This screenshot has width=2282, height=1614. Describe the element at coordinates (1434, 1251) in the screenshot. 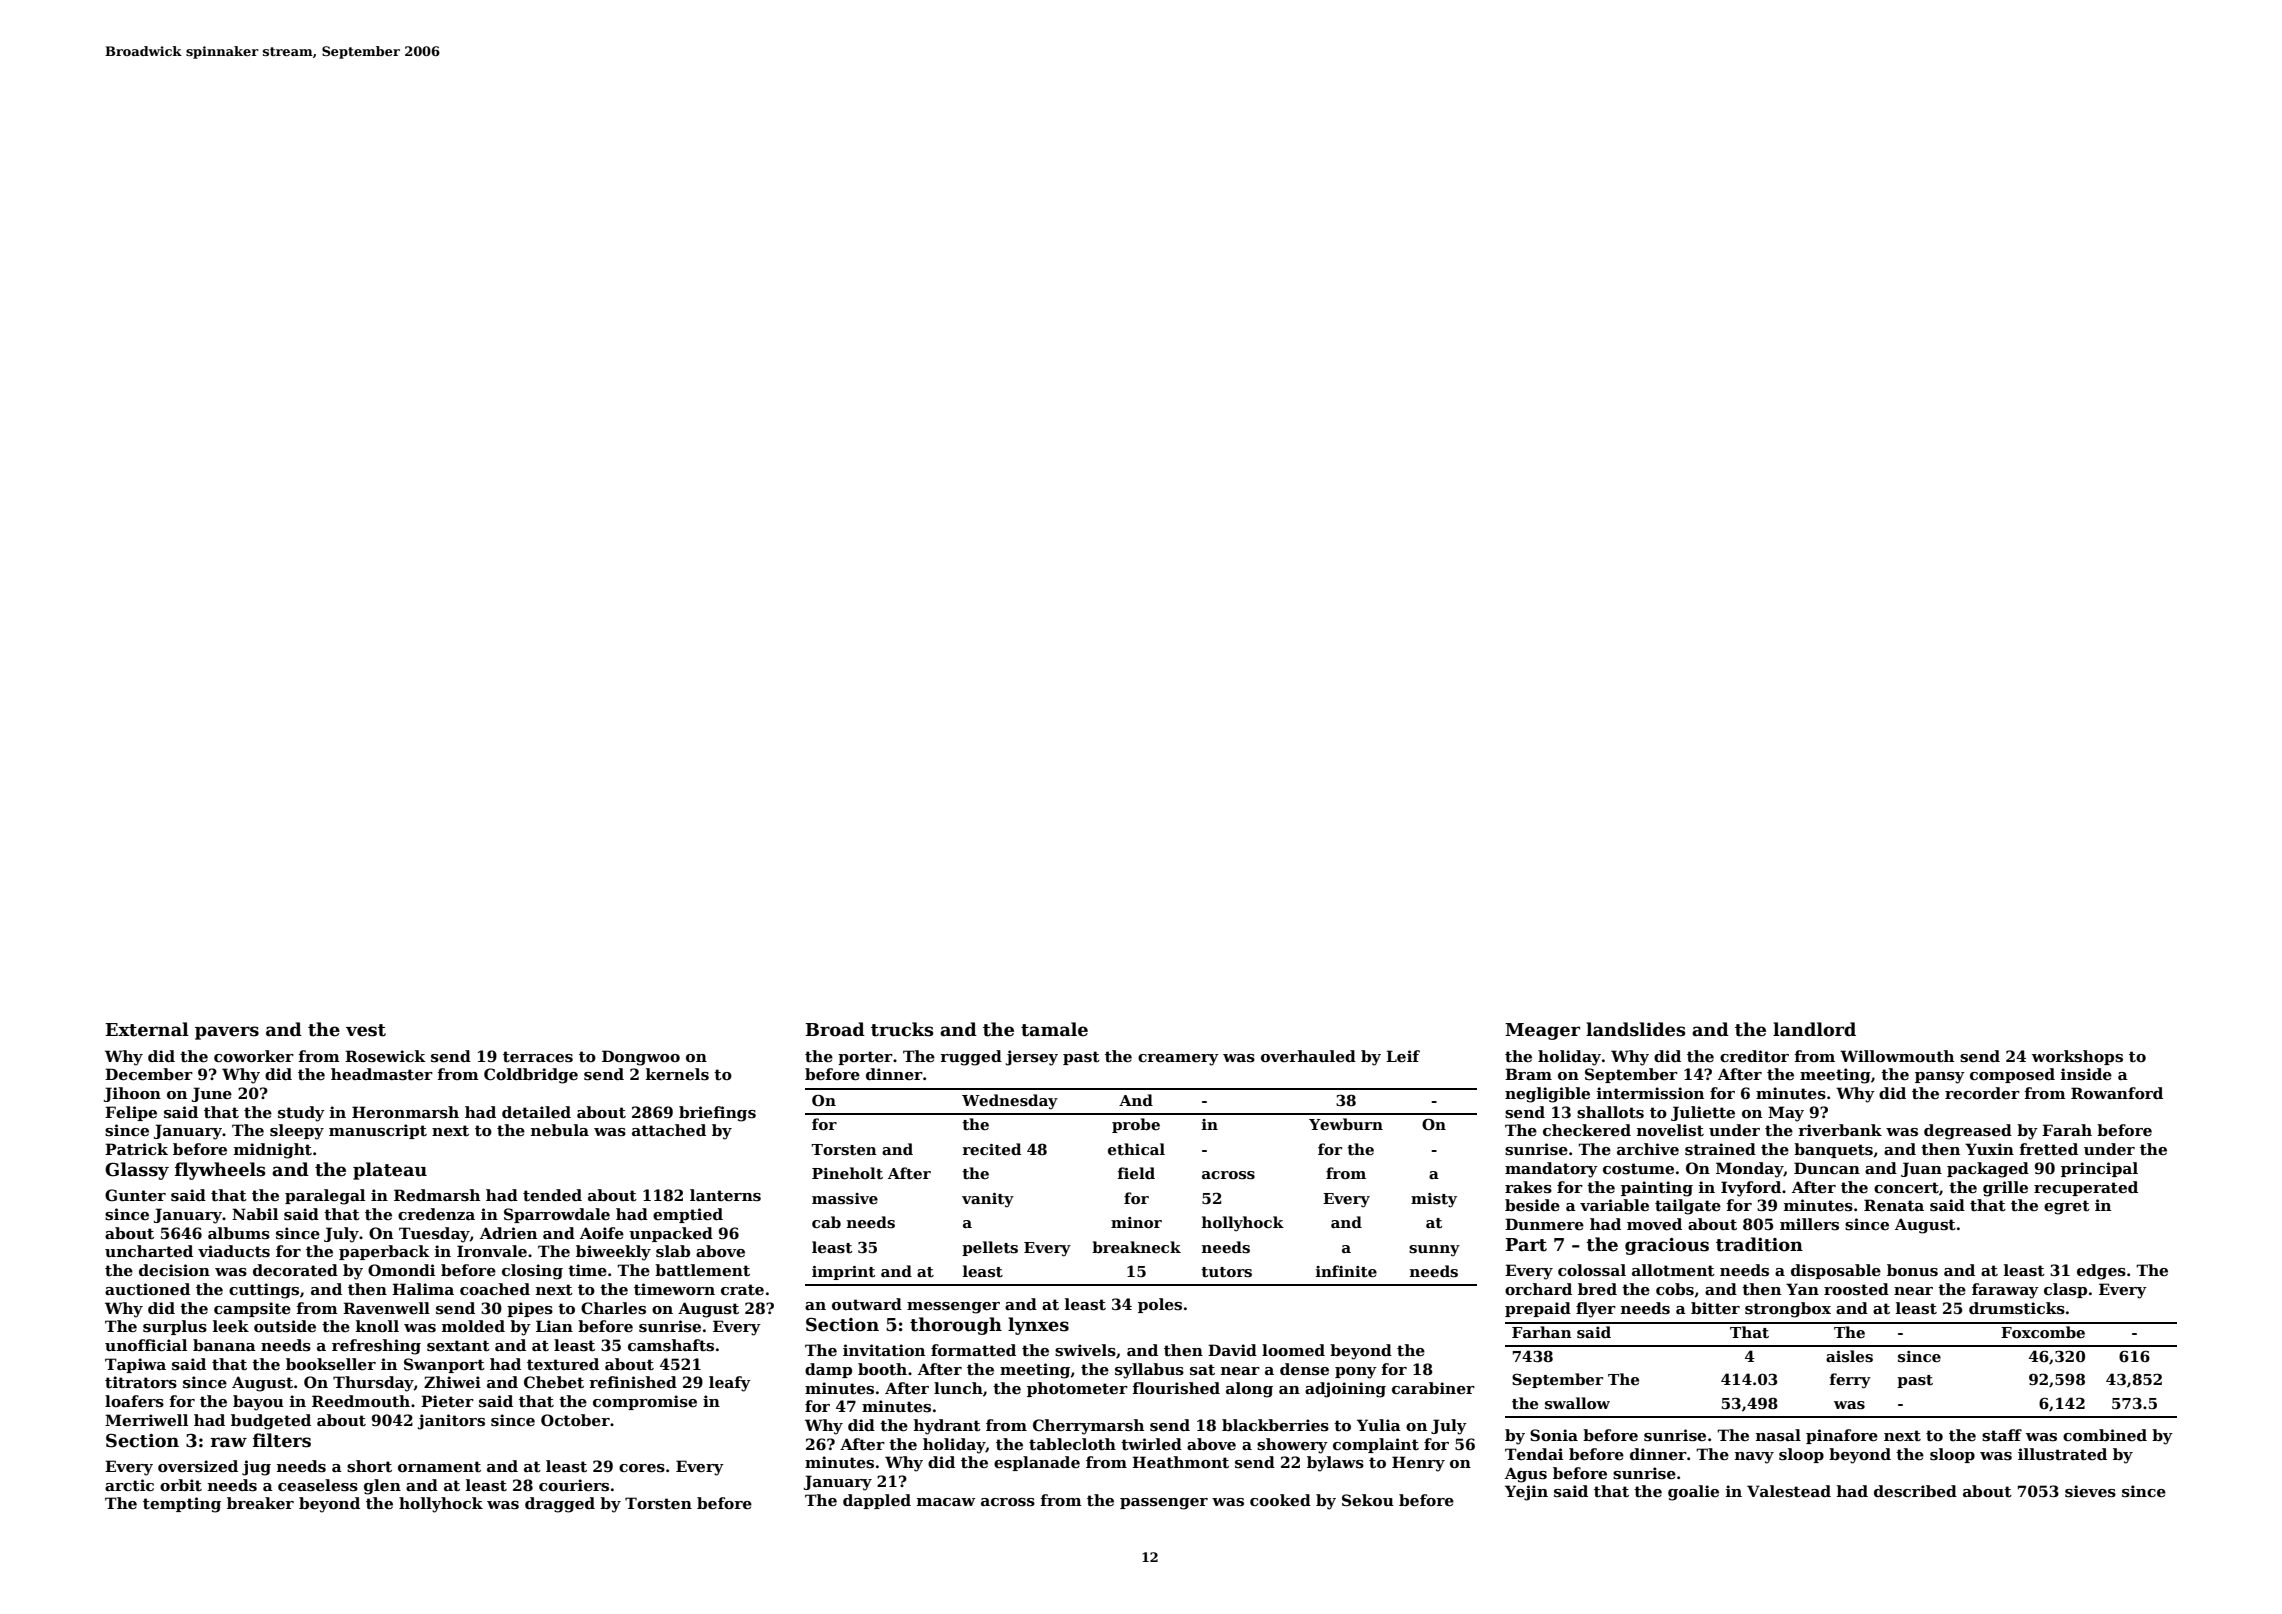

I see `sunny` at that location.
